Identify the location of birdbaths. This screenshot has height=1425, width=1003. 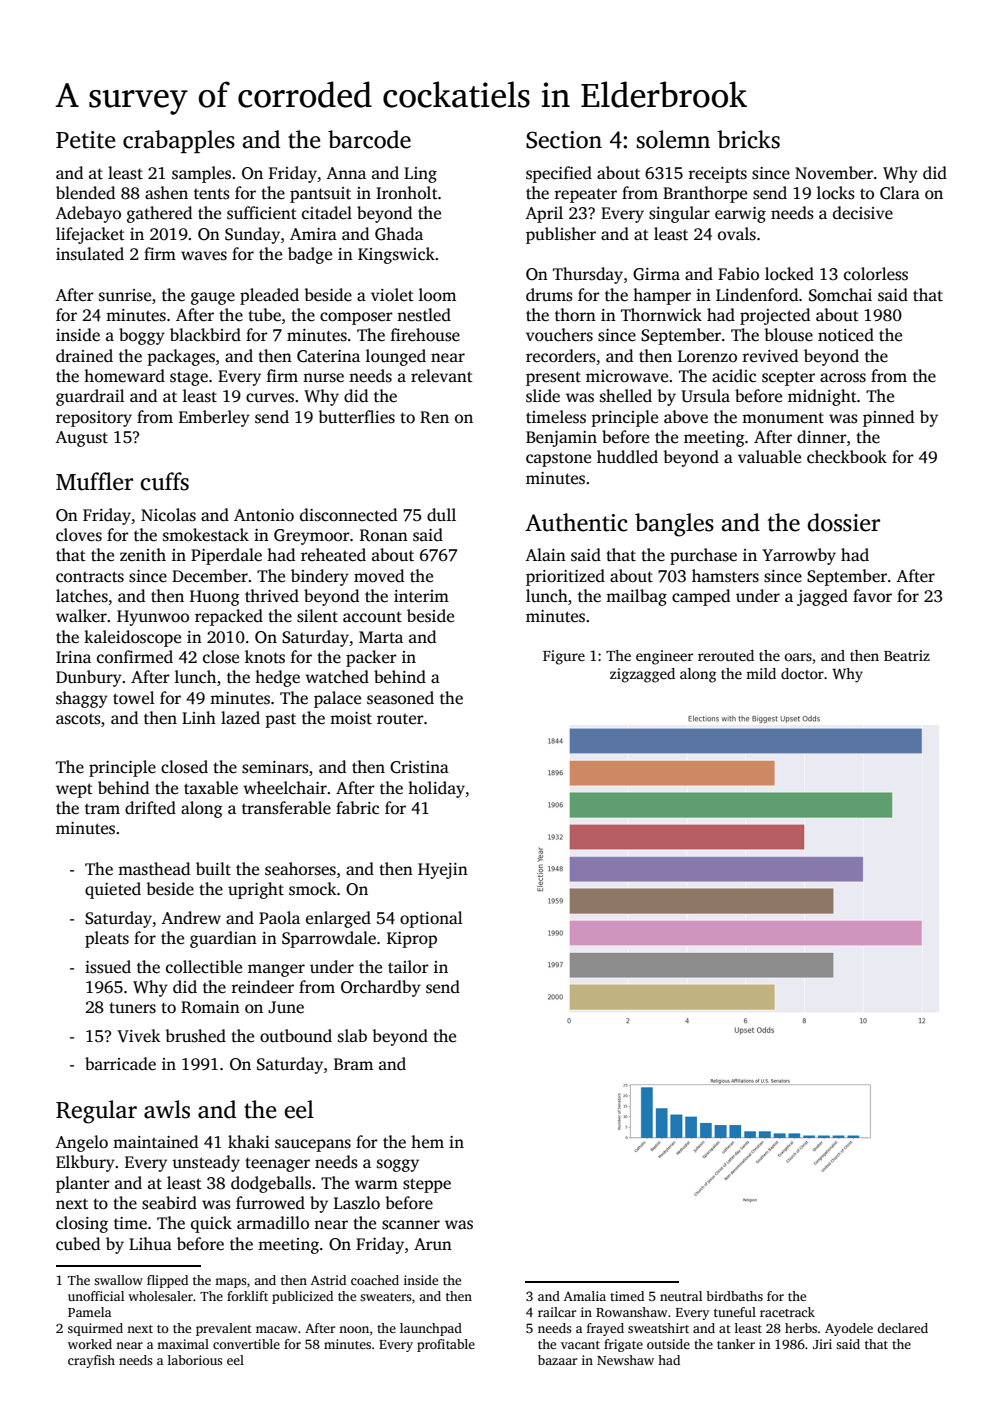
(734, 1296).
